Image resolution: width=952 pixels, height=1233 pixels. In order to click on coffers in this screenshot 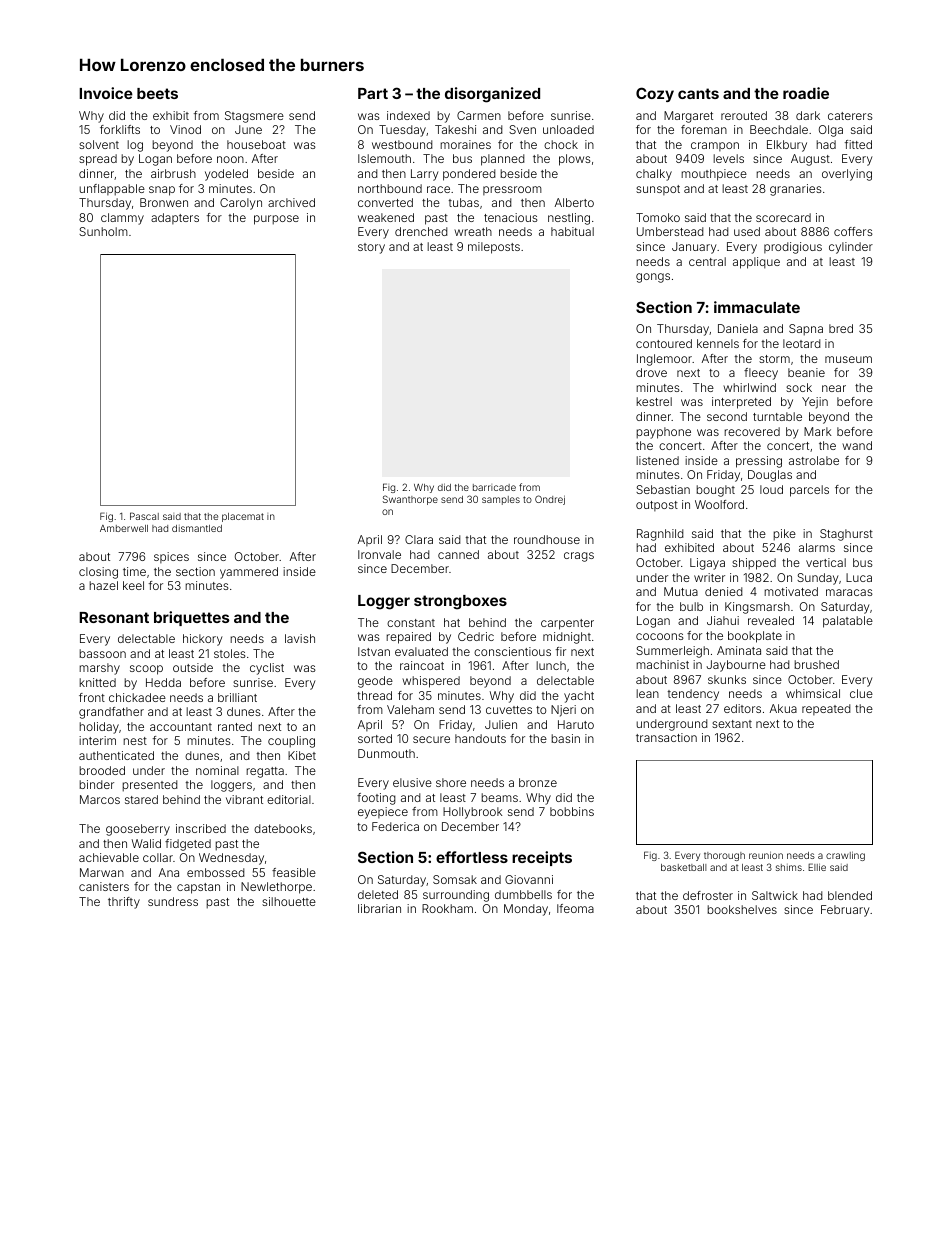, I will do `click(853, 231)`.
